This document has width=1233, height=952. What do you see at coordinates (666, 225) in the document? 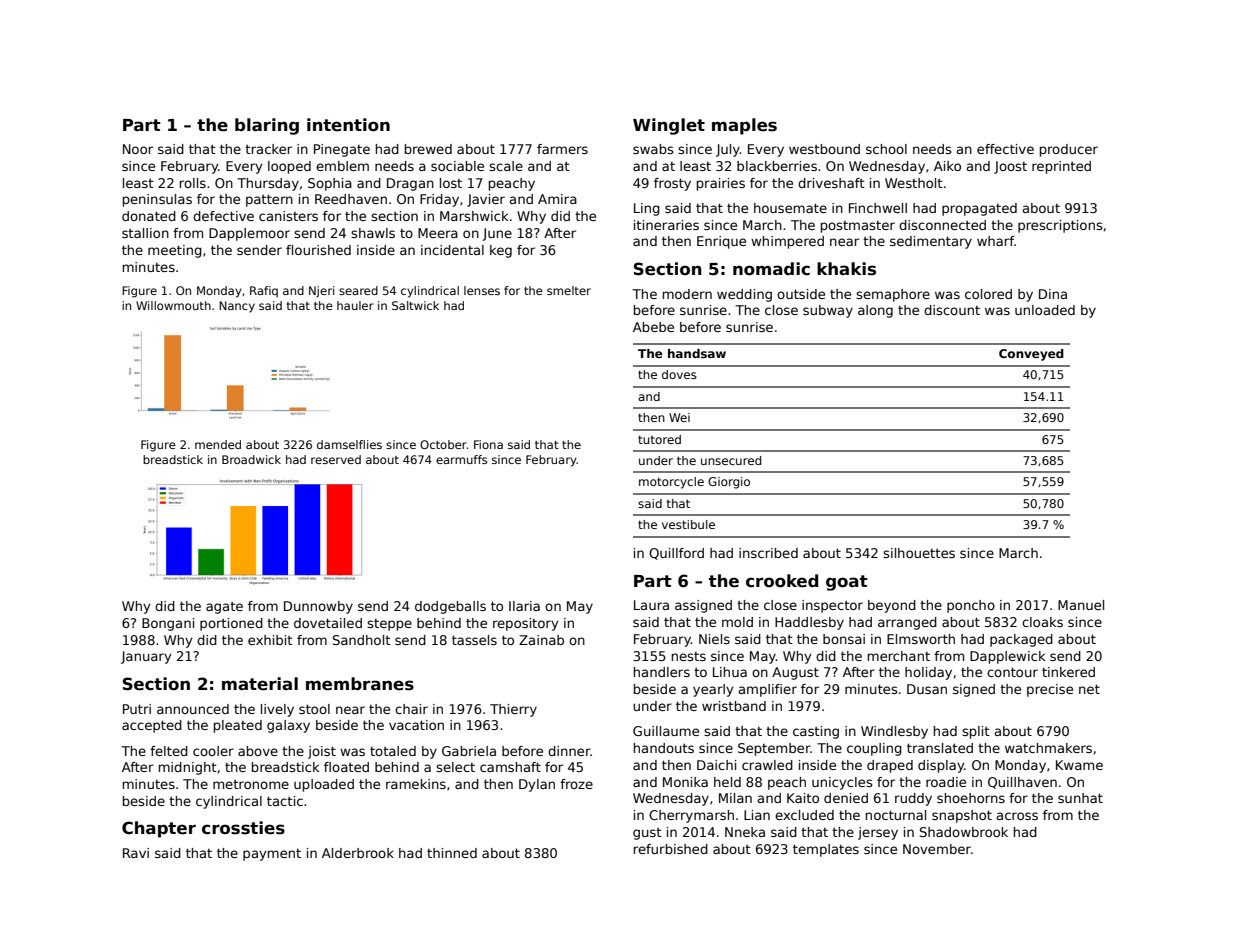
I see `itineraries` at bounding box center [666, 225].
